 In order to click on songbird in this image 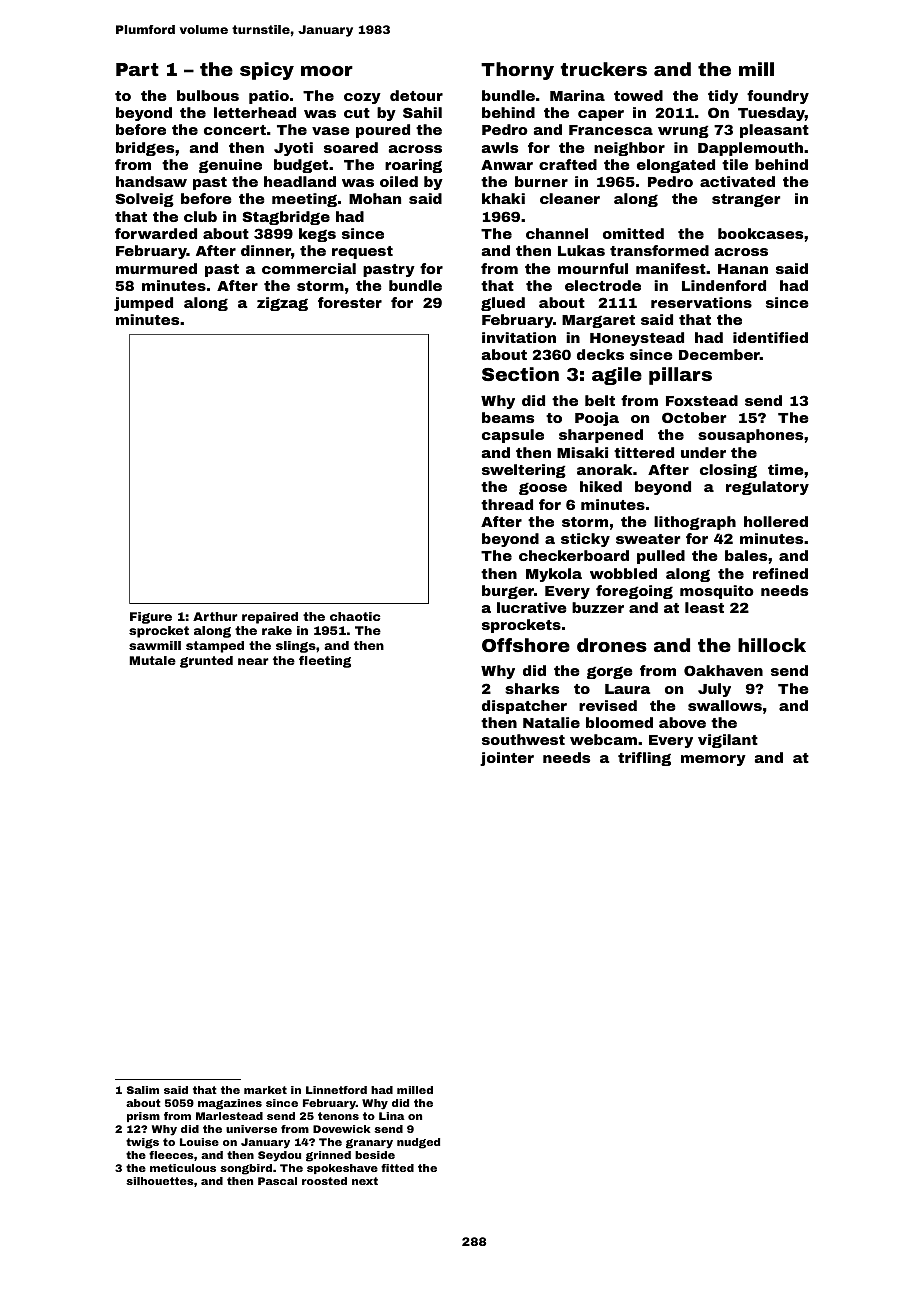, I will do `click(246, 1169)`.
